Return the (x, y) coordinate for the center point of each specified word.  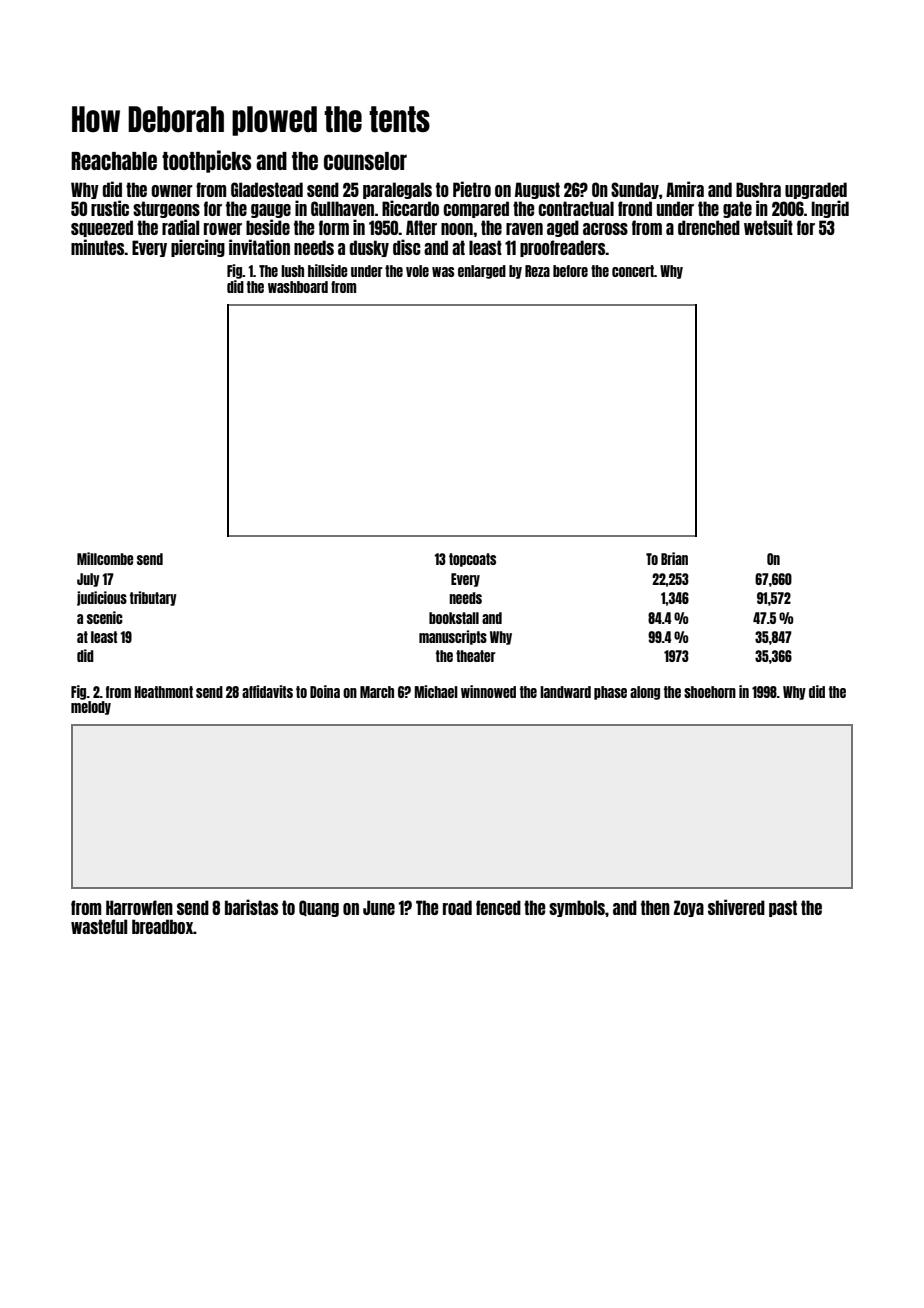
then (655, 907)
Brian (674, 558)
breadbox (162, 926)
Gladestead (267, 189)
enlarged (482, 272)
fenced (498, 907)
